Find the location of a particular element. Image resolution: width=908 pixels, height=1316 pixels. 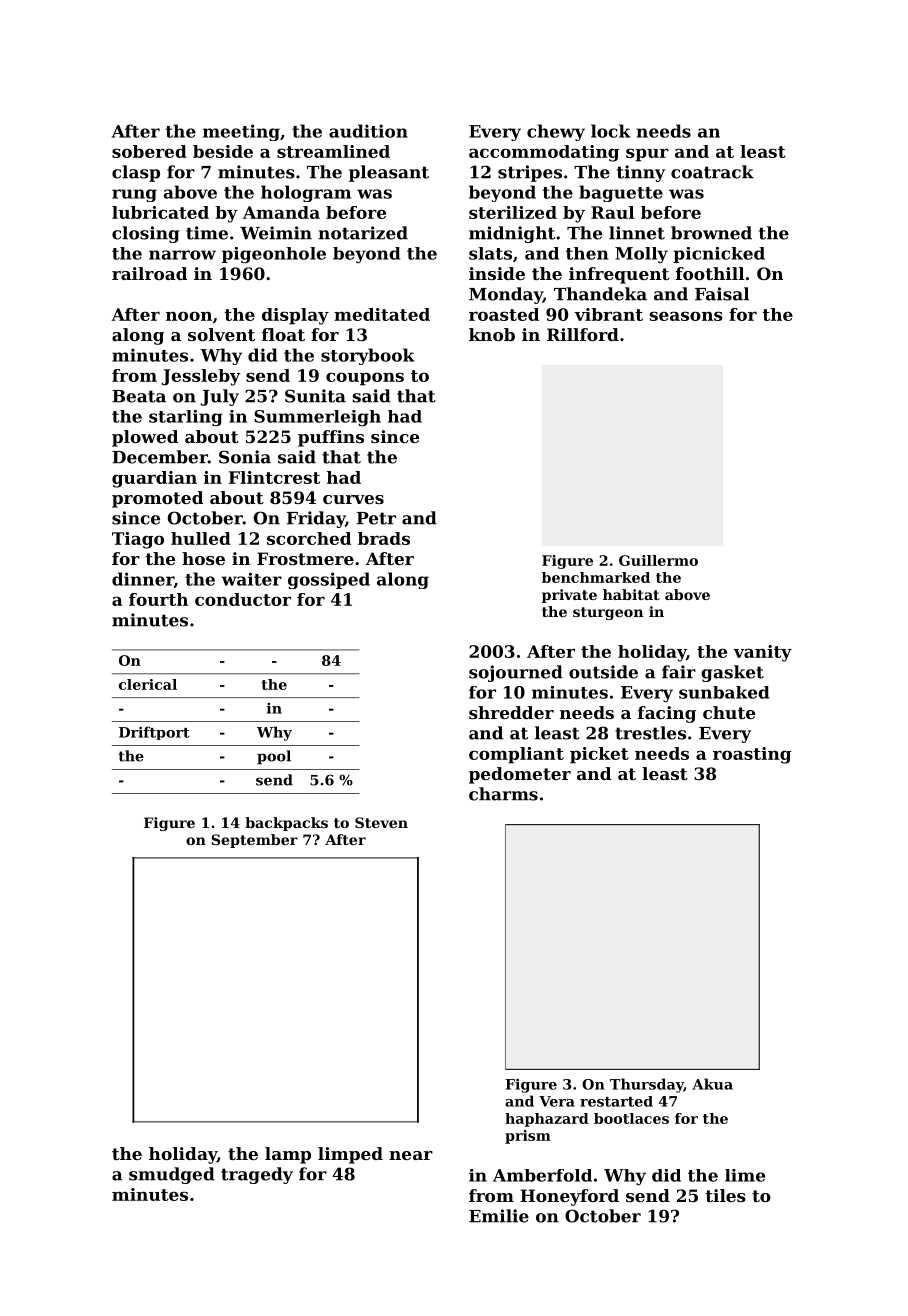

gossiped is located at coordinates (329, 580).
